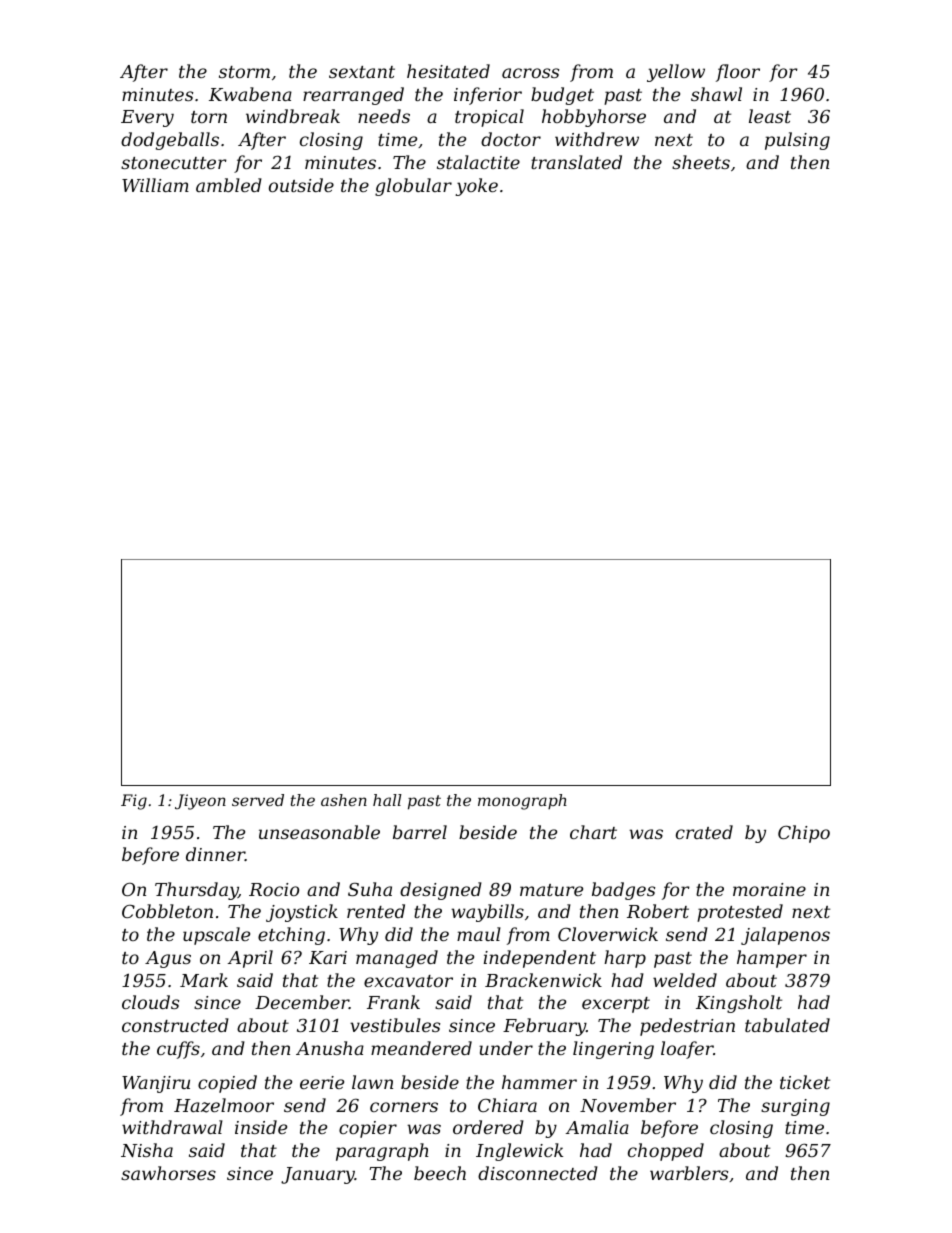  What do you see at coordinates (676, 73) in the image?
I see `yellow` at bounding box center [676, 73].
